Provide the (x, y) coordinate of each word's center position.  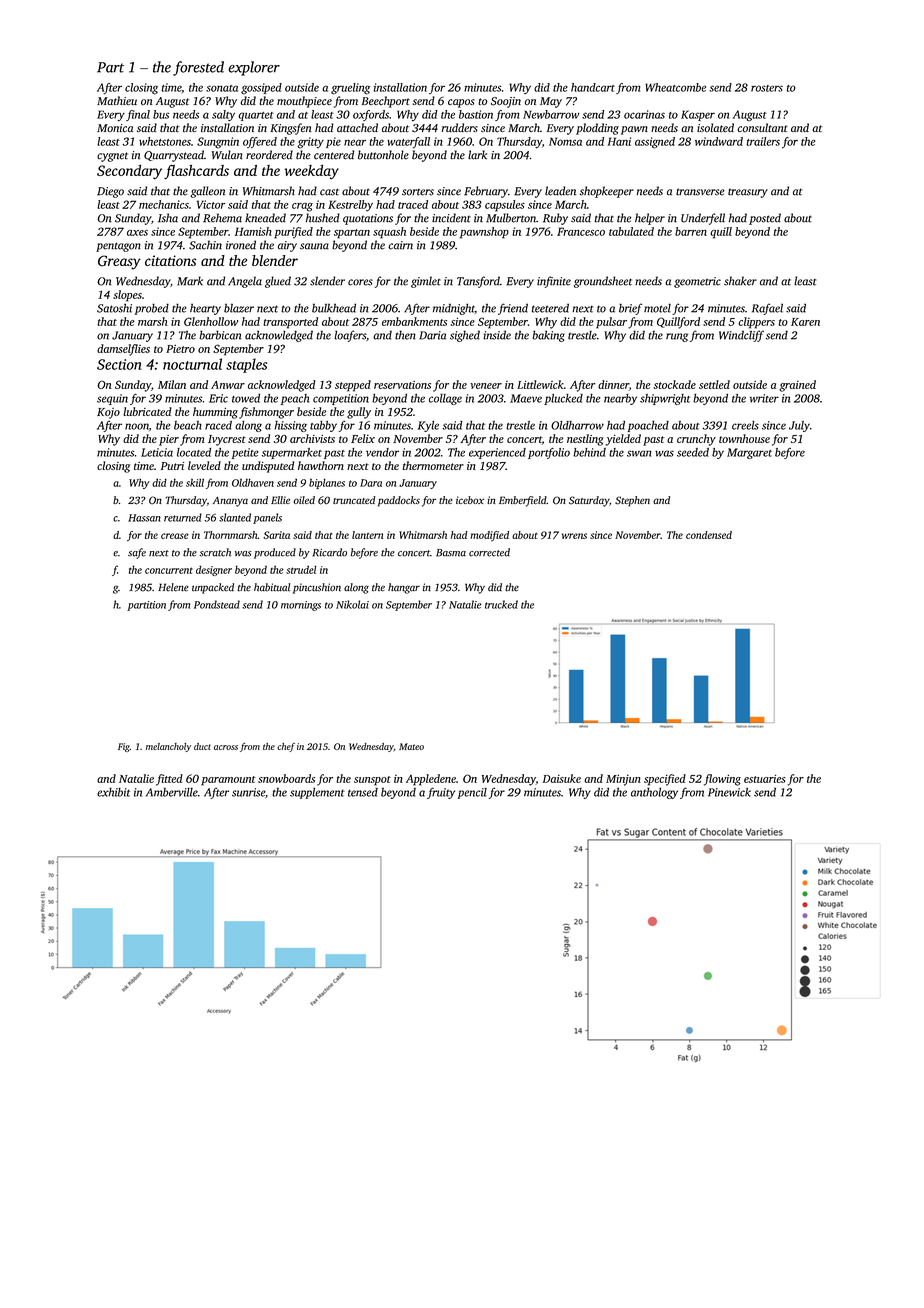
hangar (404, 588)
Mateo (411, 746)
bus (161, 114)
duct (202, 746)
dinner (613, 385)
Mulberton (511, 218)
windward (719, 141)
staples (246, 365)
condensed (709, 535)
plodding (597, 129)
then (405, 335)
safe (137, 553)
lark (477, 155)
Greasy (119, 262)
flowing (722, 780)
